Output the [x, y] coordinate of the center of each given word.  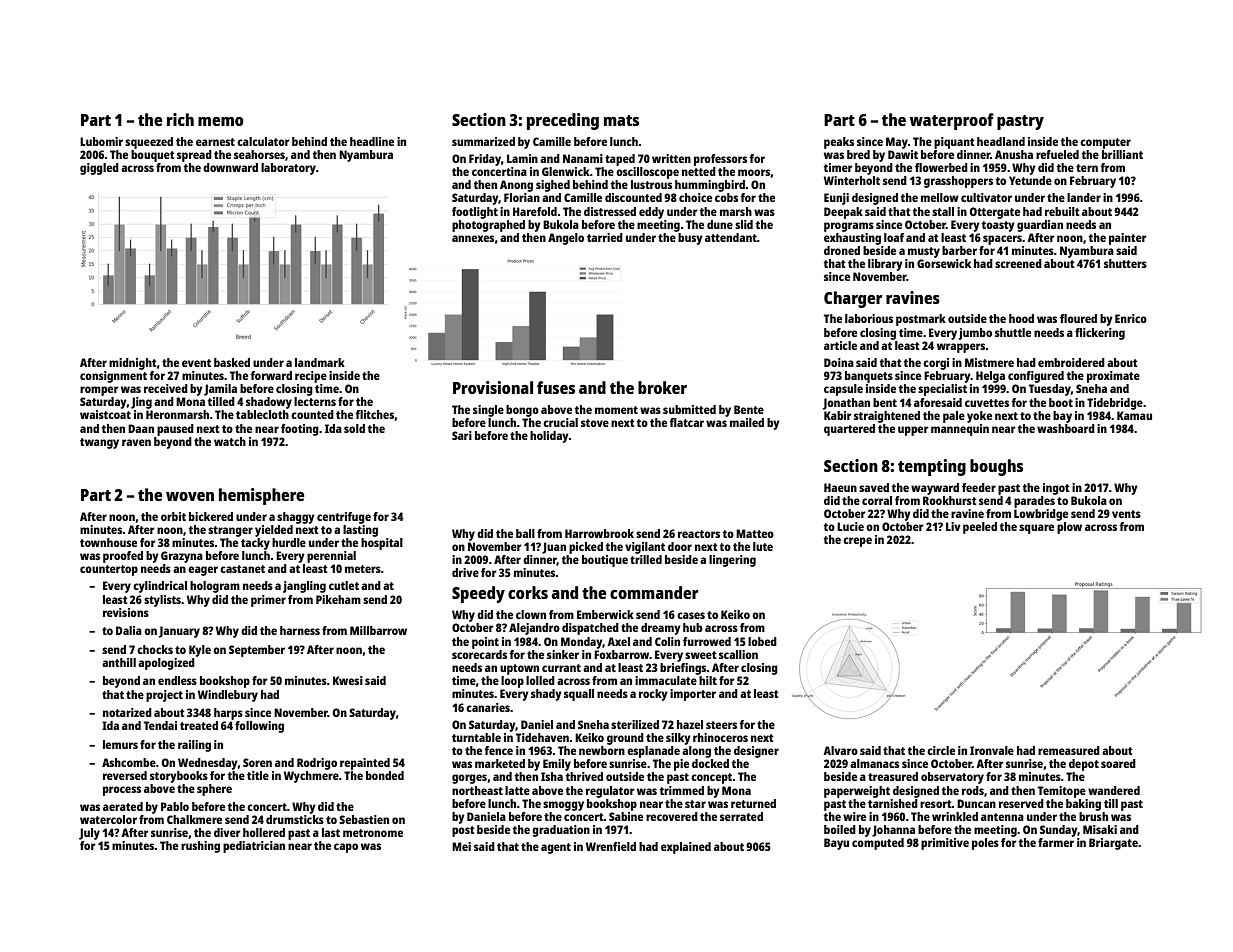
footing [300, 430]
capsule [843, 390]
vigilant [645, 548]
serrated [741, 816]
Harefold [535, 211]
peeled [980, 528]
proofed [123, 557]
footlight [475, 213]
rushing [200, 847]
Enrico [1131, 318]
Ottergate [995, 213]
